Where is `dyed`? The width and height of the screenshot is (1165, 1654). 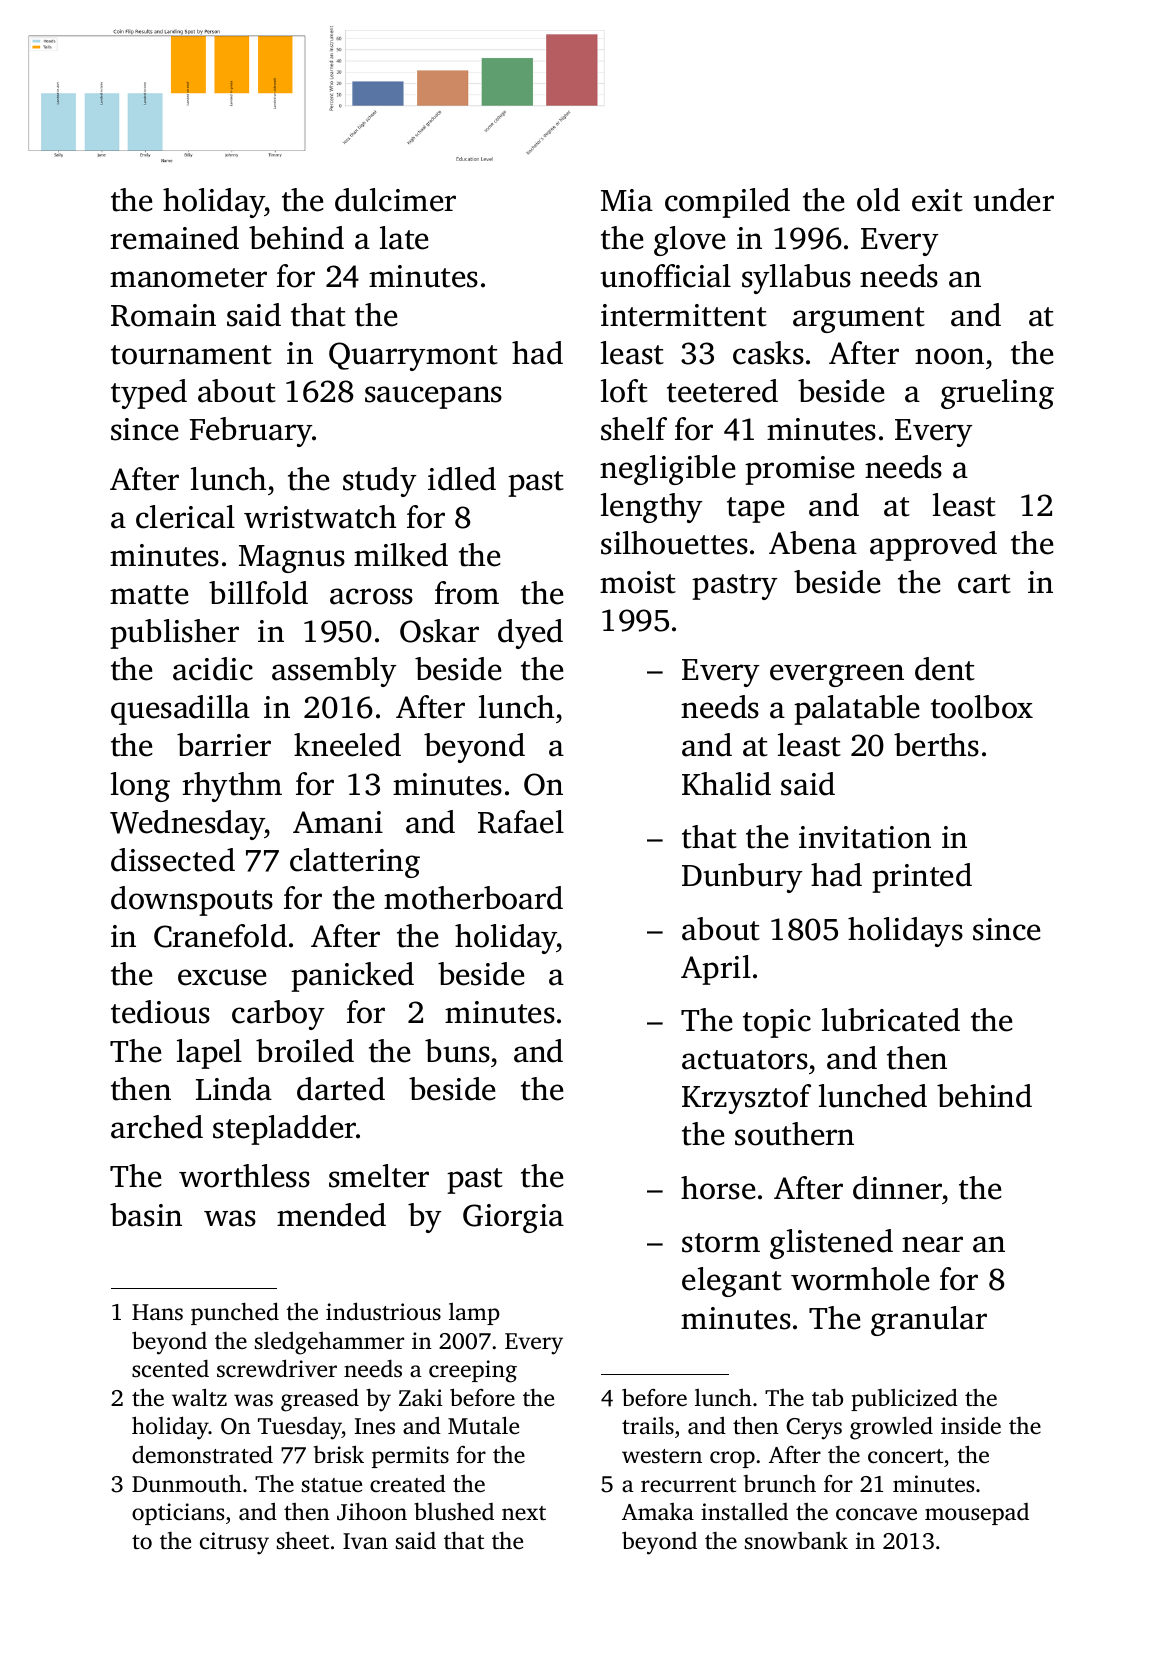 dyed is located at coordinates (530, 634).
